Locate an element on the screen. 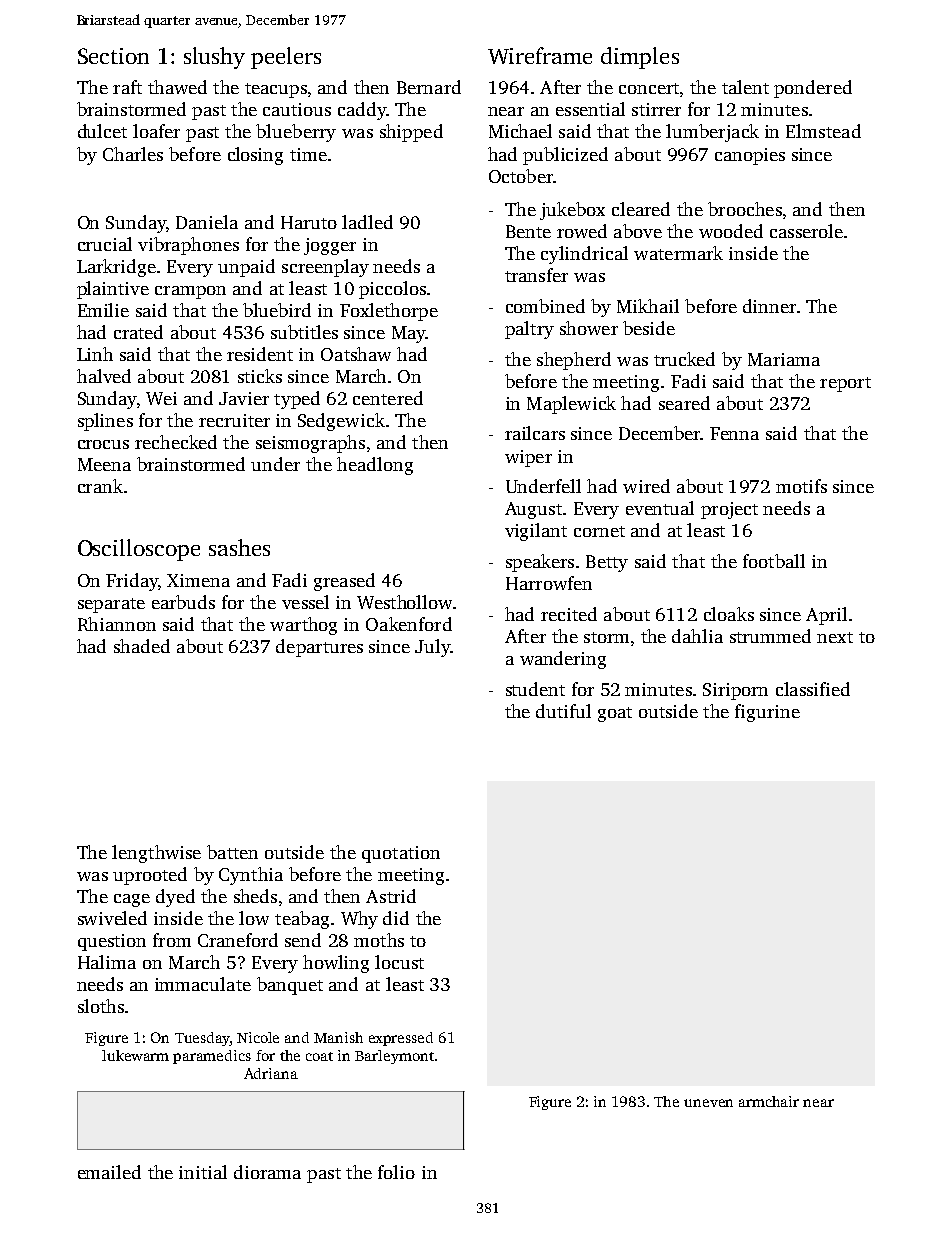 This screenshot has width=952, height=1233. quotation is located at coordinates (401, 854).
